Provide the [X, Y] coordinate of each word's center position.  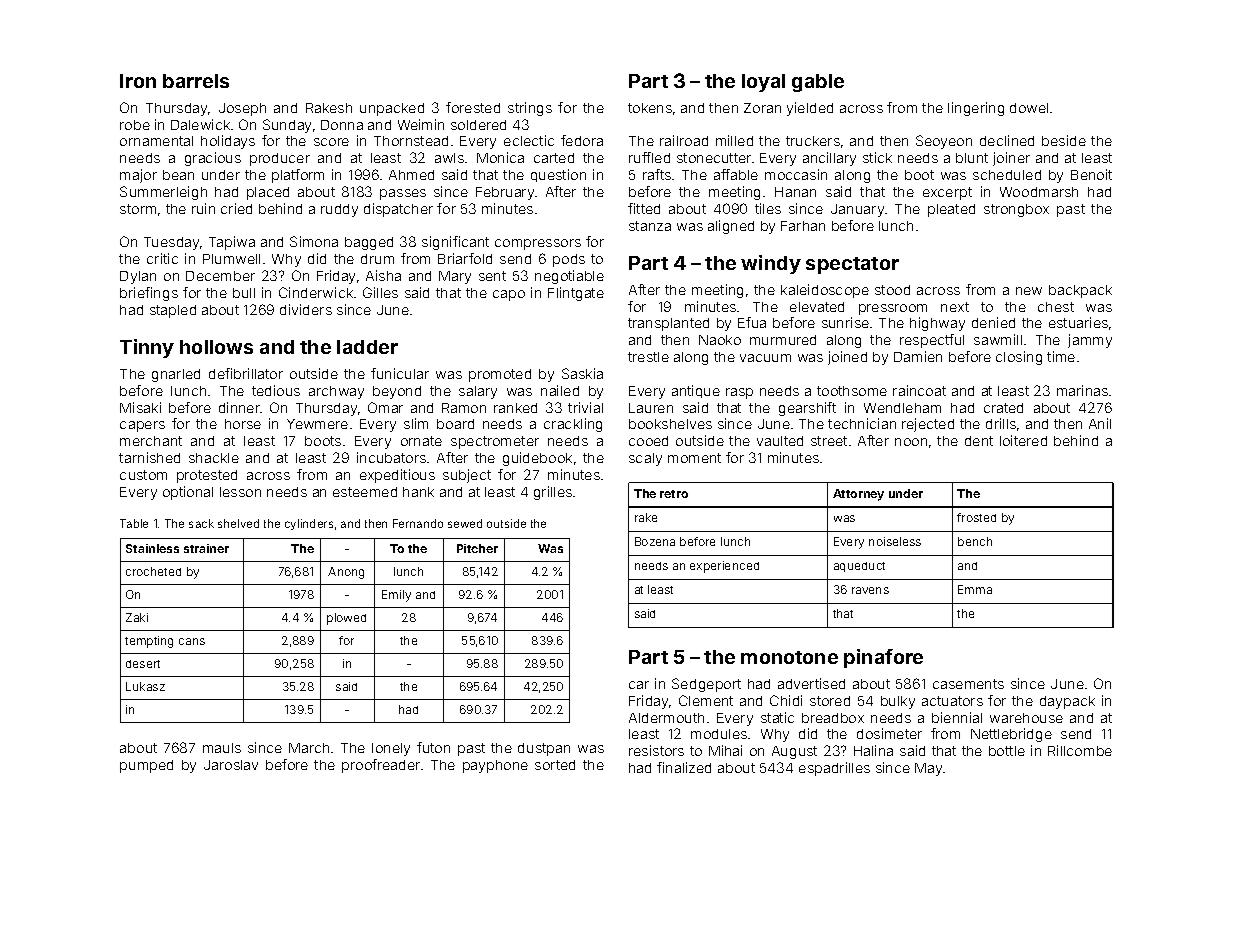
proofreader [381, 766]
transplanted [668, 324]
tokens [650, 108]
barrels [196, 81]
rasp [739, 393]
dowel [1029, 108]
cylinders [309, 524]
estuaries [1078, 322]
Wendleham [902, 408]
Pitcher [477, 548]
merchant [151, 441]
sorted [555, 765]
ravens [870, 590]
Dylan [138, 277]
